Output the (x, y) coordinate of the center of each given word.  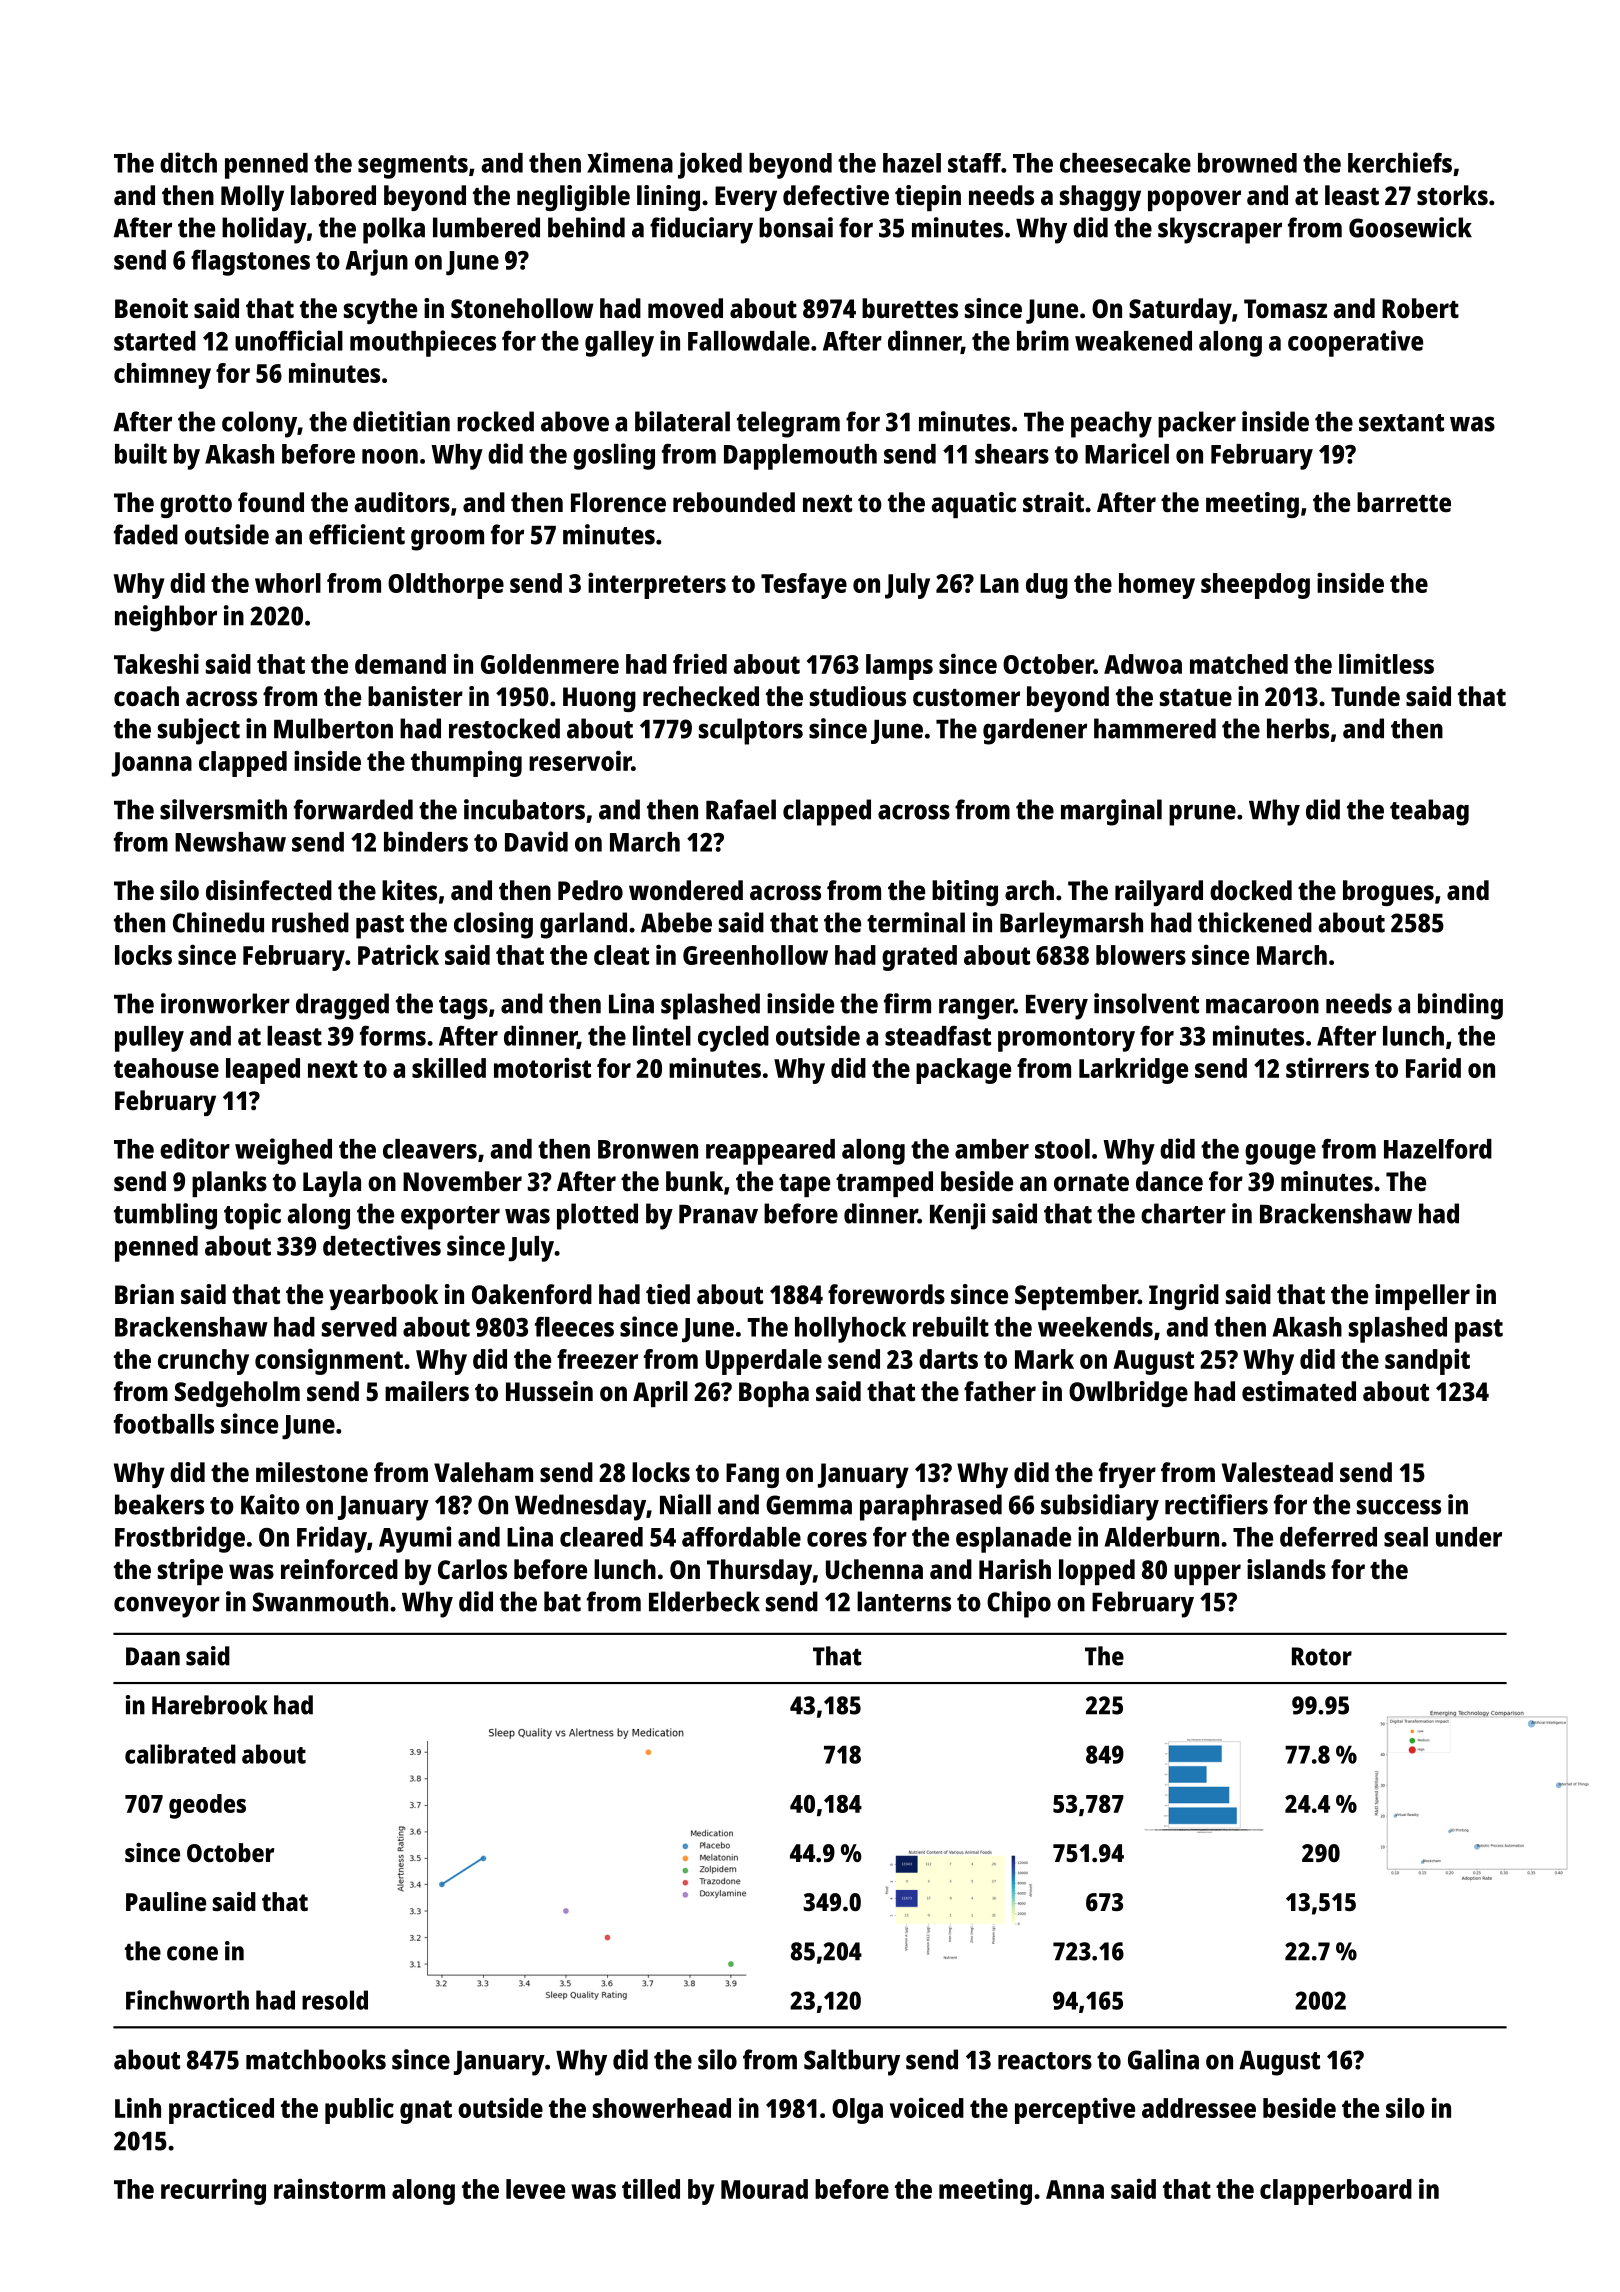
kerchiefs (1400, 162)
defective (836, 195)
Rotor (1322, 1656)
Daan (153, 1656)
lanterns (904, 1601)
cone (192, 1953)
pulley (149, 1039)
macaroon (1262, 1006)
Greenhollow (755, 955)
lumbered (486, 227)
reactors (1045, 2061)
